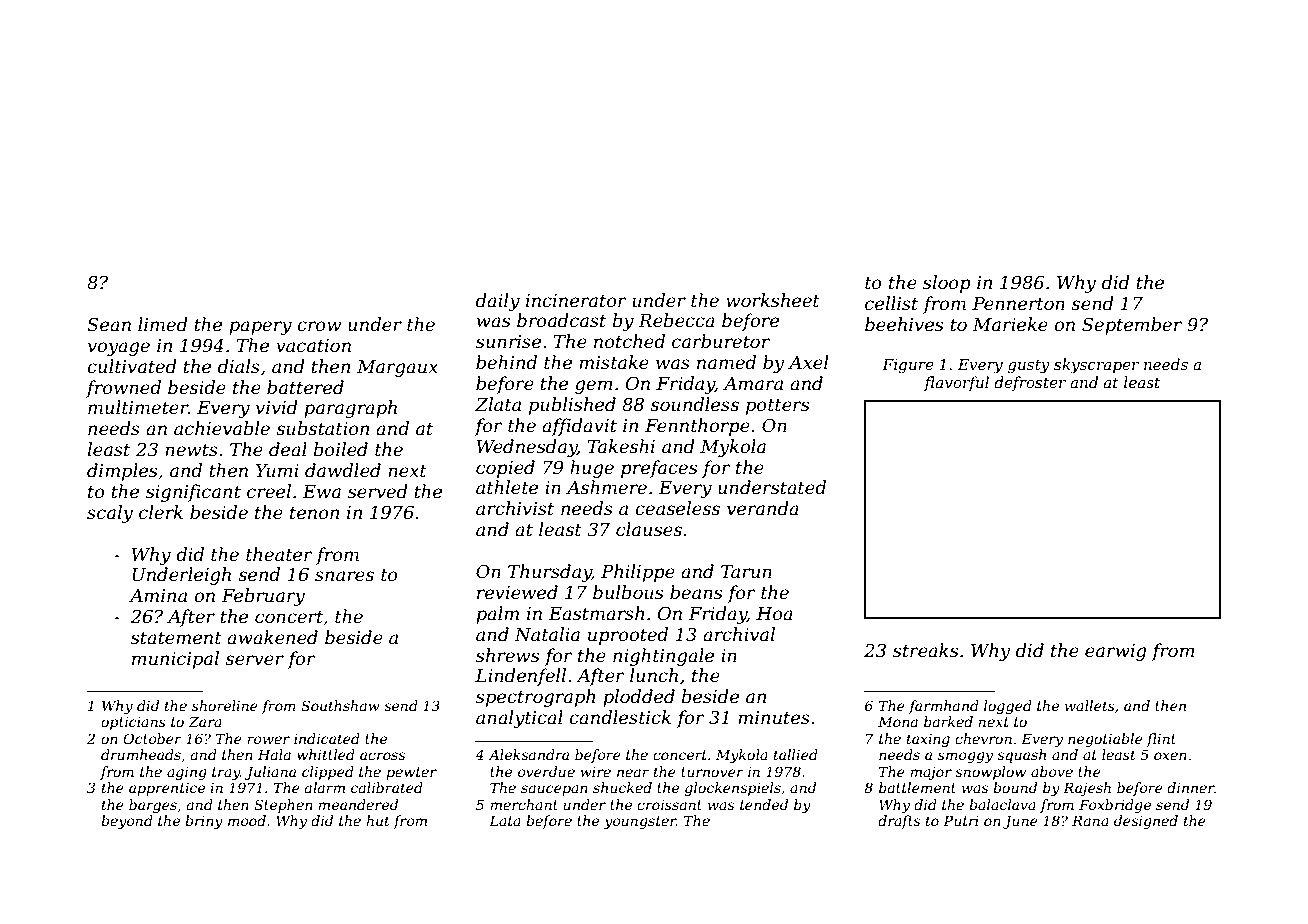  I want to click on tenon, so click(314, 513).
